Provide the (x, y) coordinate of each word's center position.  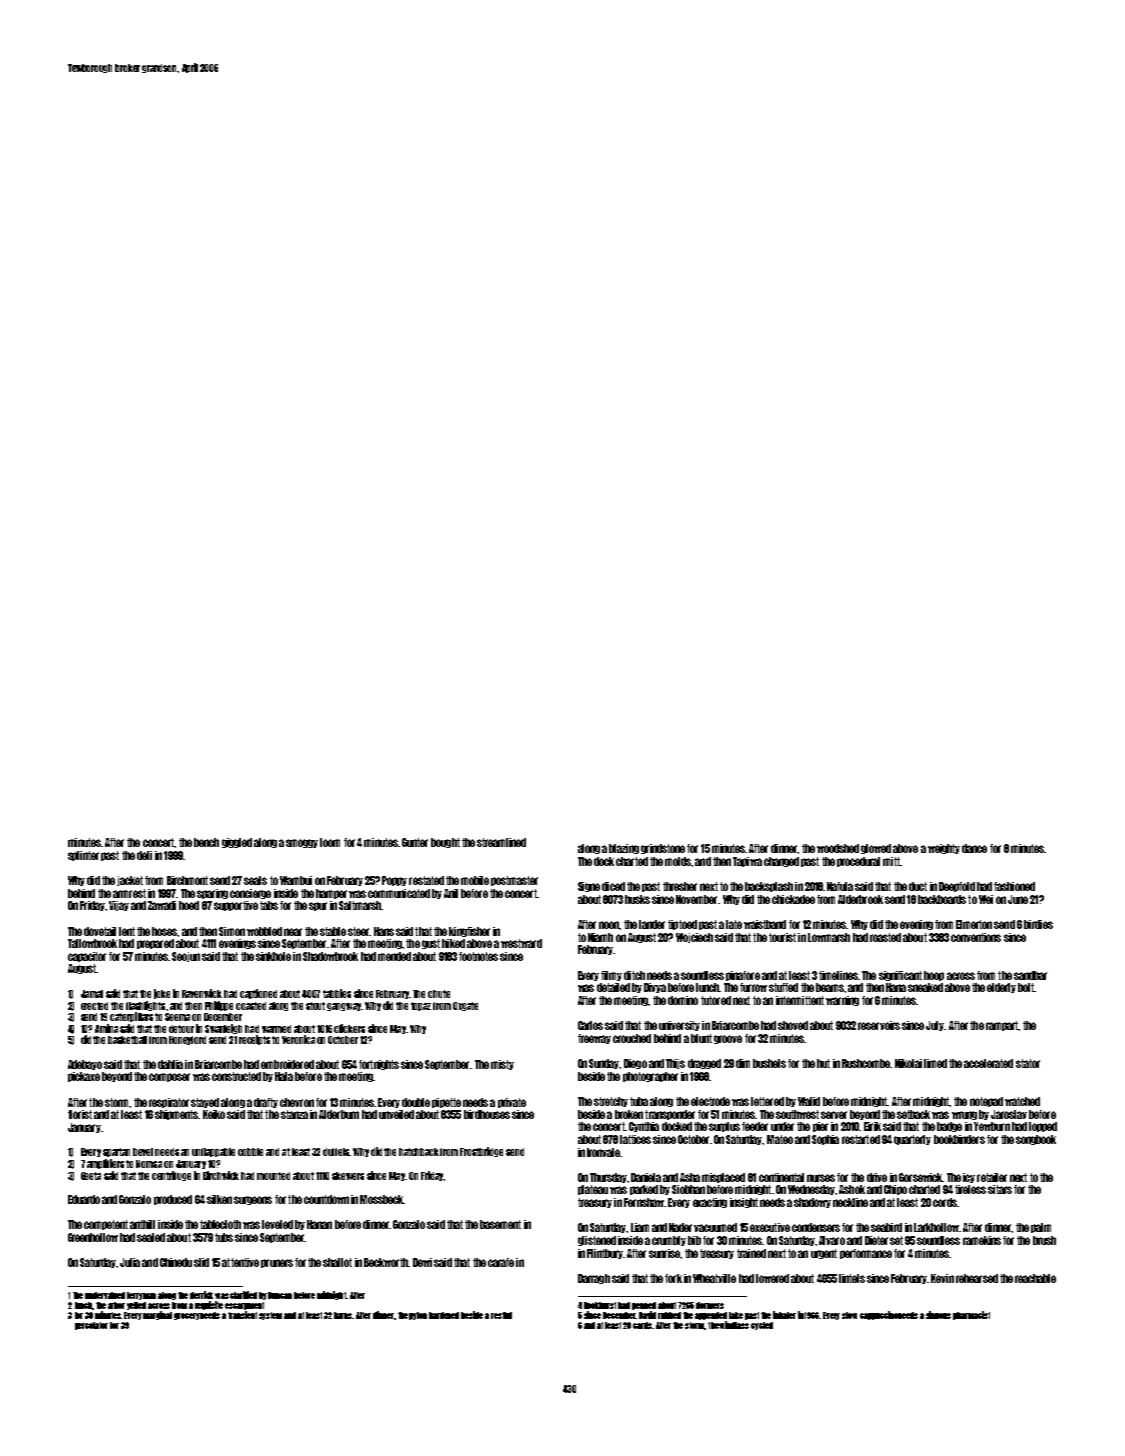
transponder (670, 1115)
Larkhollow (936, 1227)
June (1018, 899)
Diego (635, 1064)
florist (80, 1114)
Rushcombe (866, 1063)
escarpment (244, 1306)
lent (127, 931)
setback (913, 1114)
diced (613, 886)
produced (173, 1200)
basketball (127, 1040)
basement (500, 1224)
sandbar (1030, 975)
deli (144, 855)
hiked (453, 943)
